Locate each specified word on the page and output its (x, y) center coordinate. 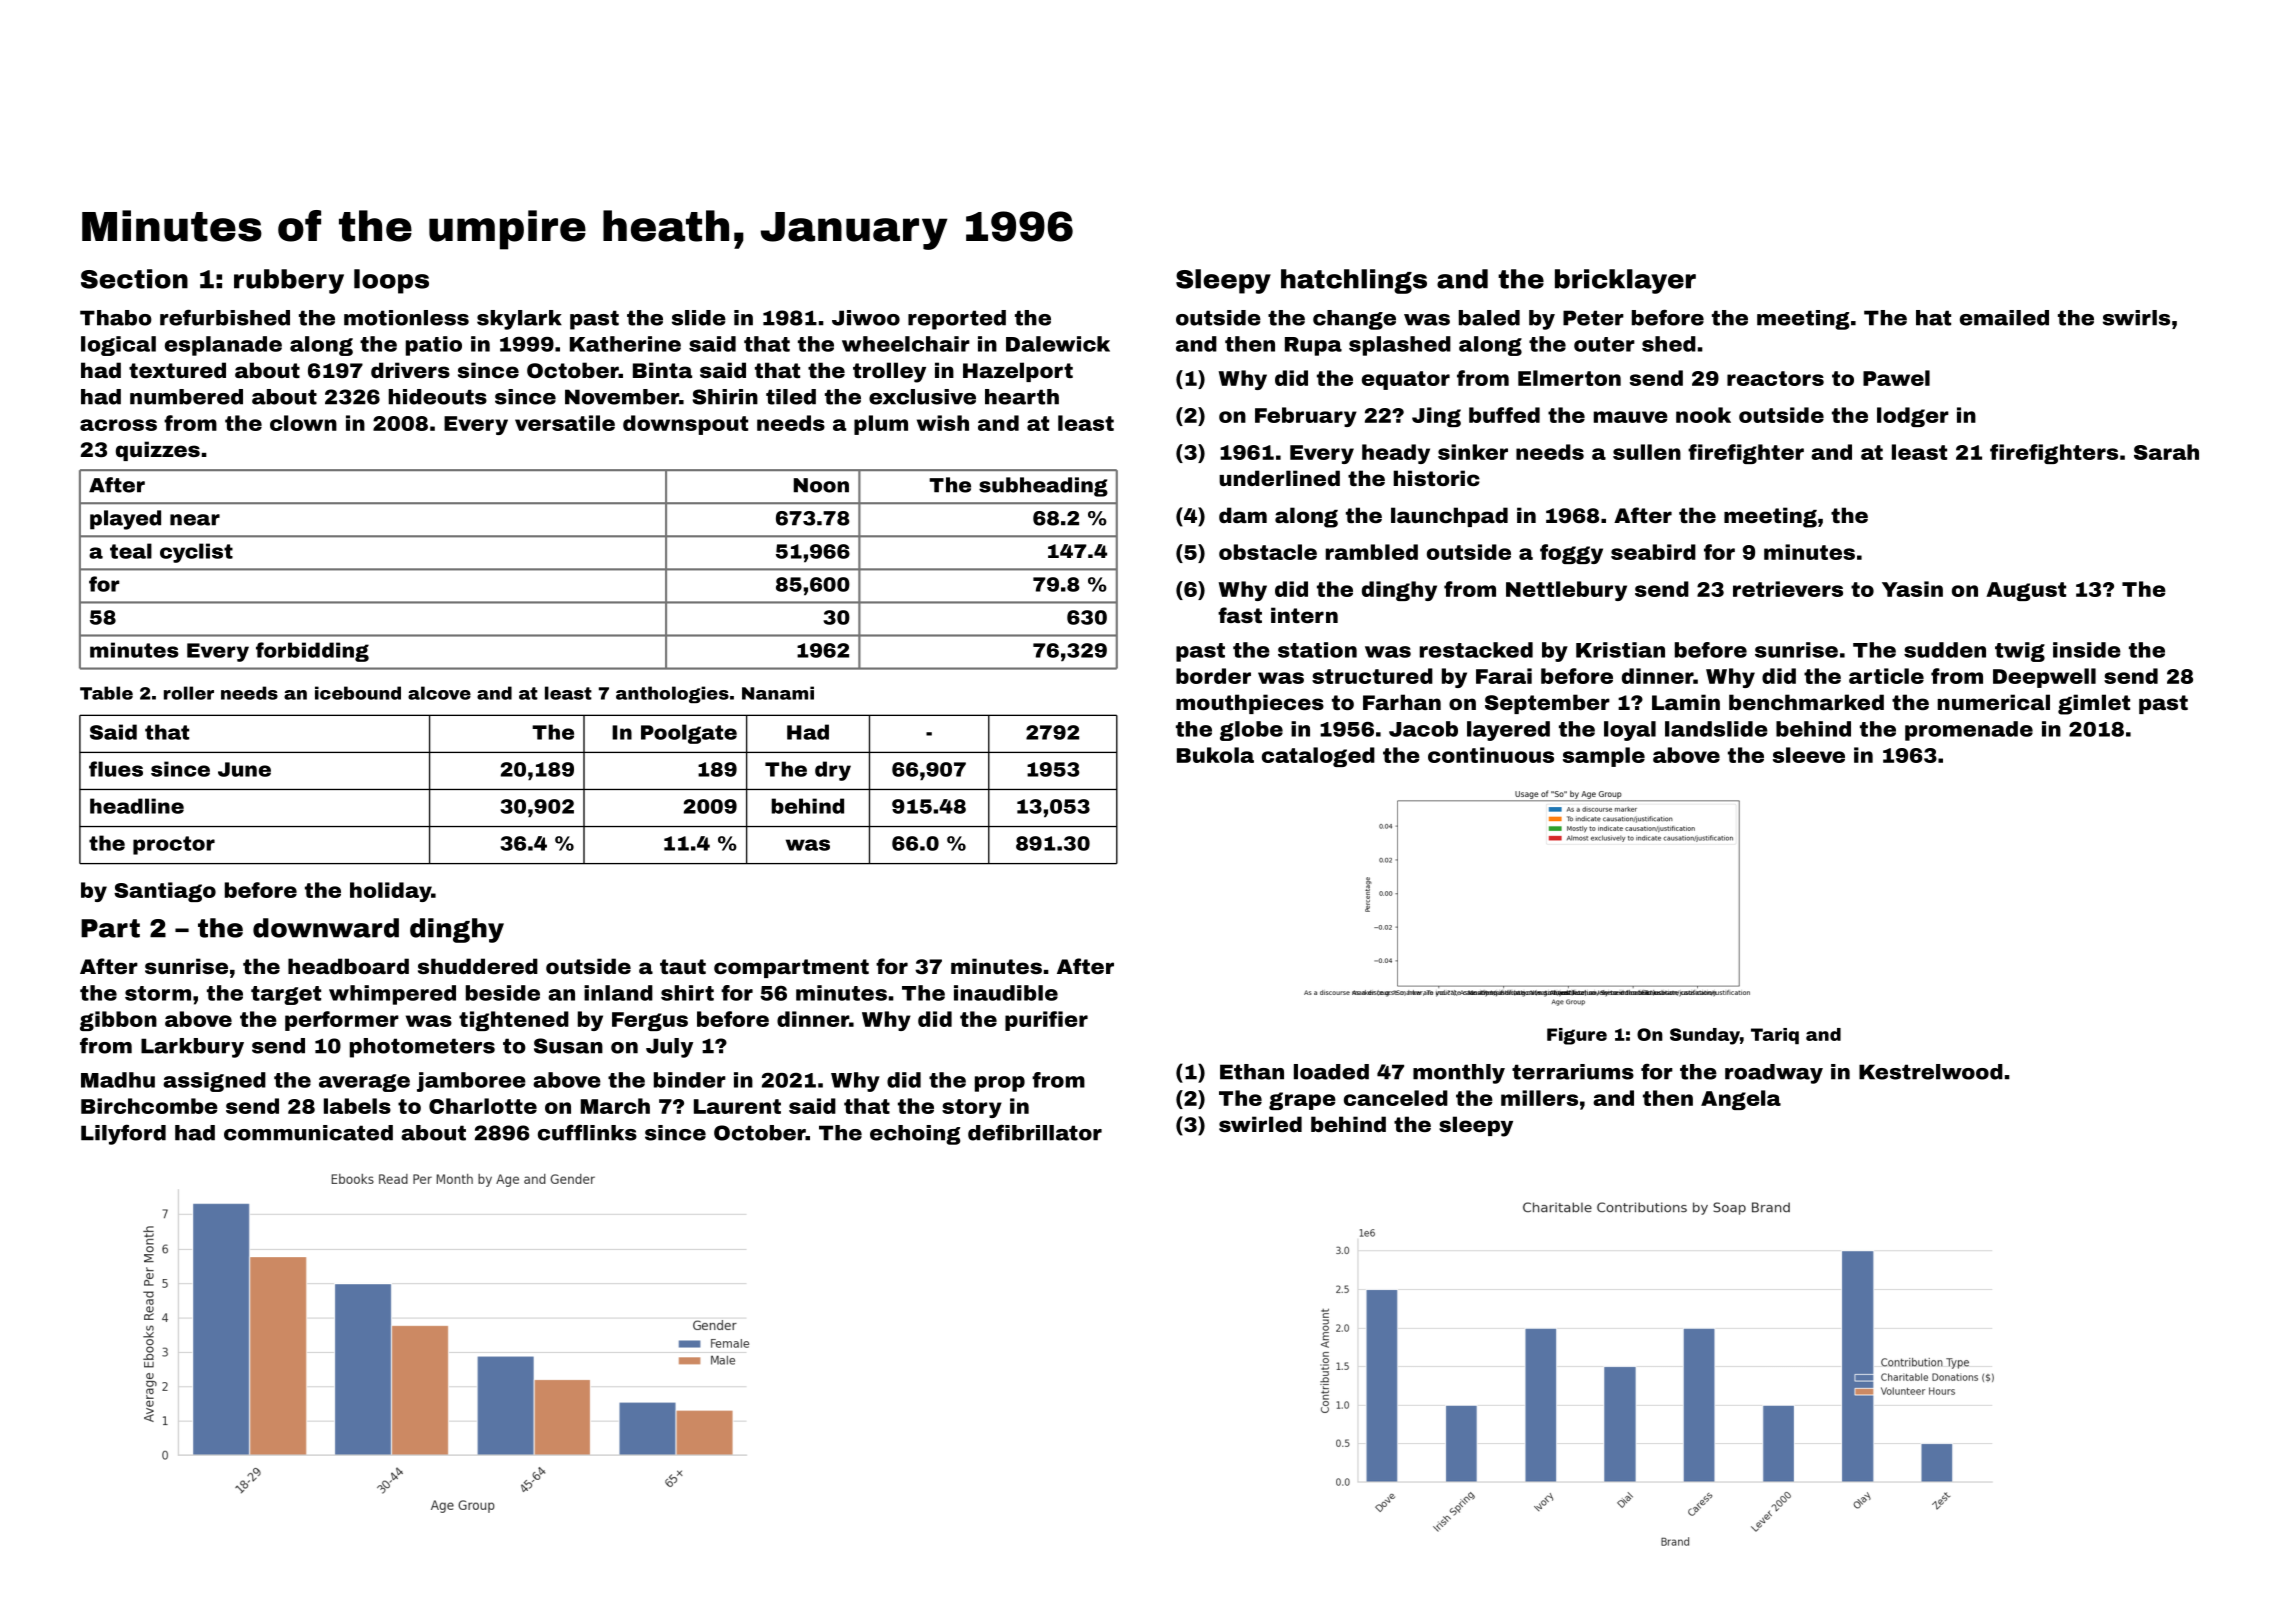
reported (957, 320)
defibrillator (1035, 1132)
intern (1304, 615)
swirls (2136, 318)
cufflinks (587, 1132)
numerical (1994, 702)
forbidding (312, 652)
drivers (410, 370)
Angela (1741, 1100)
